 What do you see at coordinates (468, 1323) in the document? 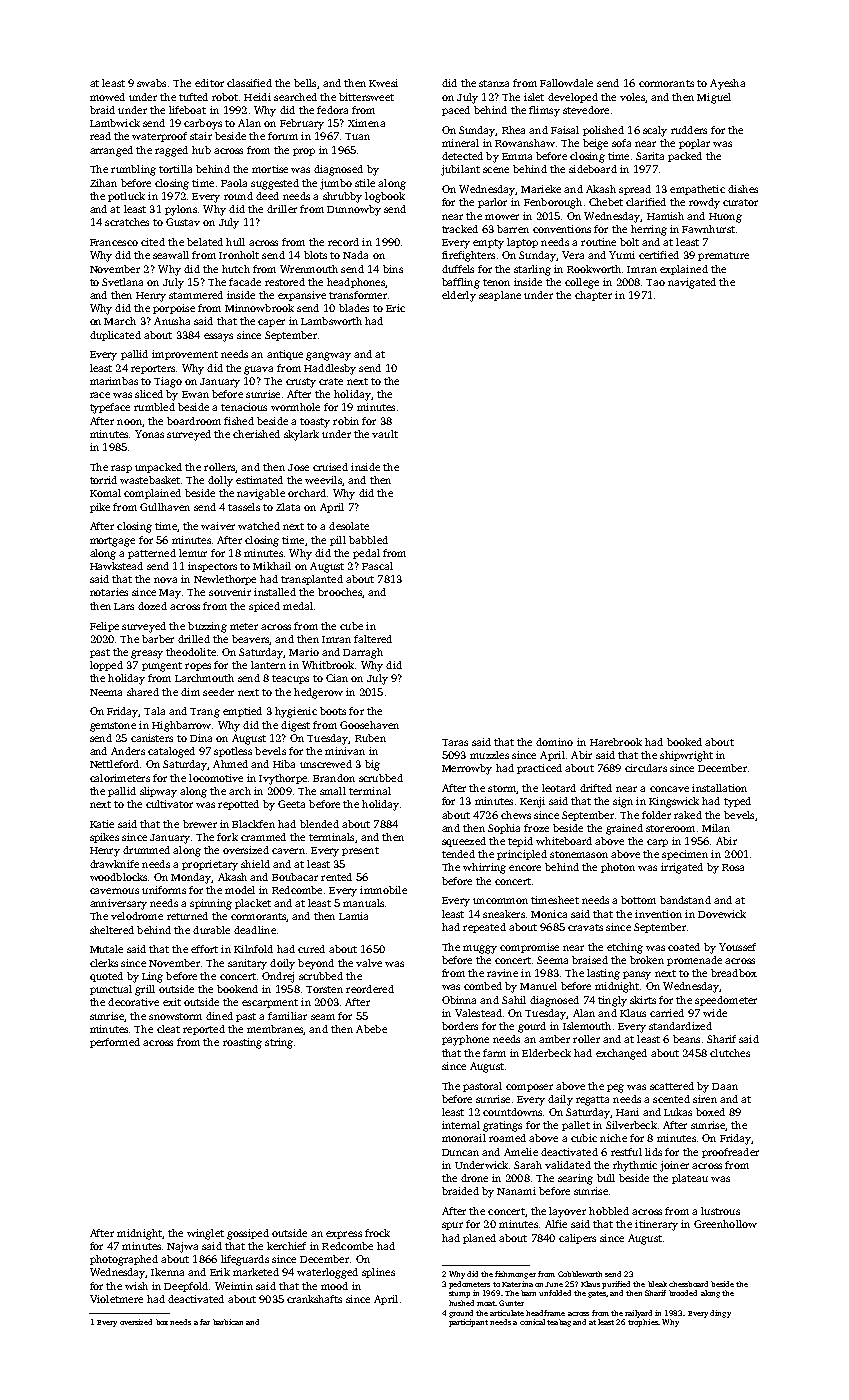
I see `participant` at bounding box center [468, 1323].
